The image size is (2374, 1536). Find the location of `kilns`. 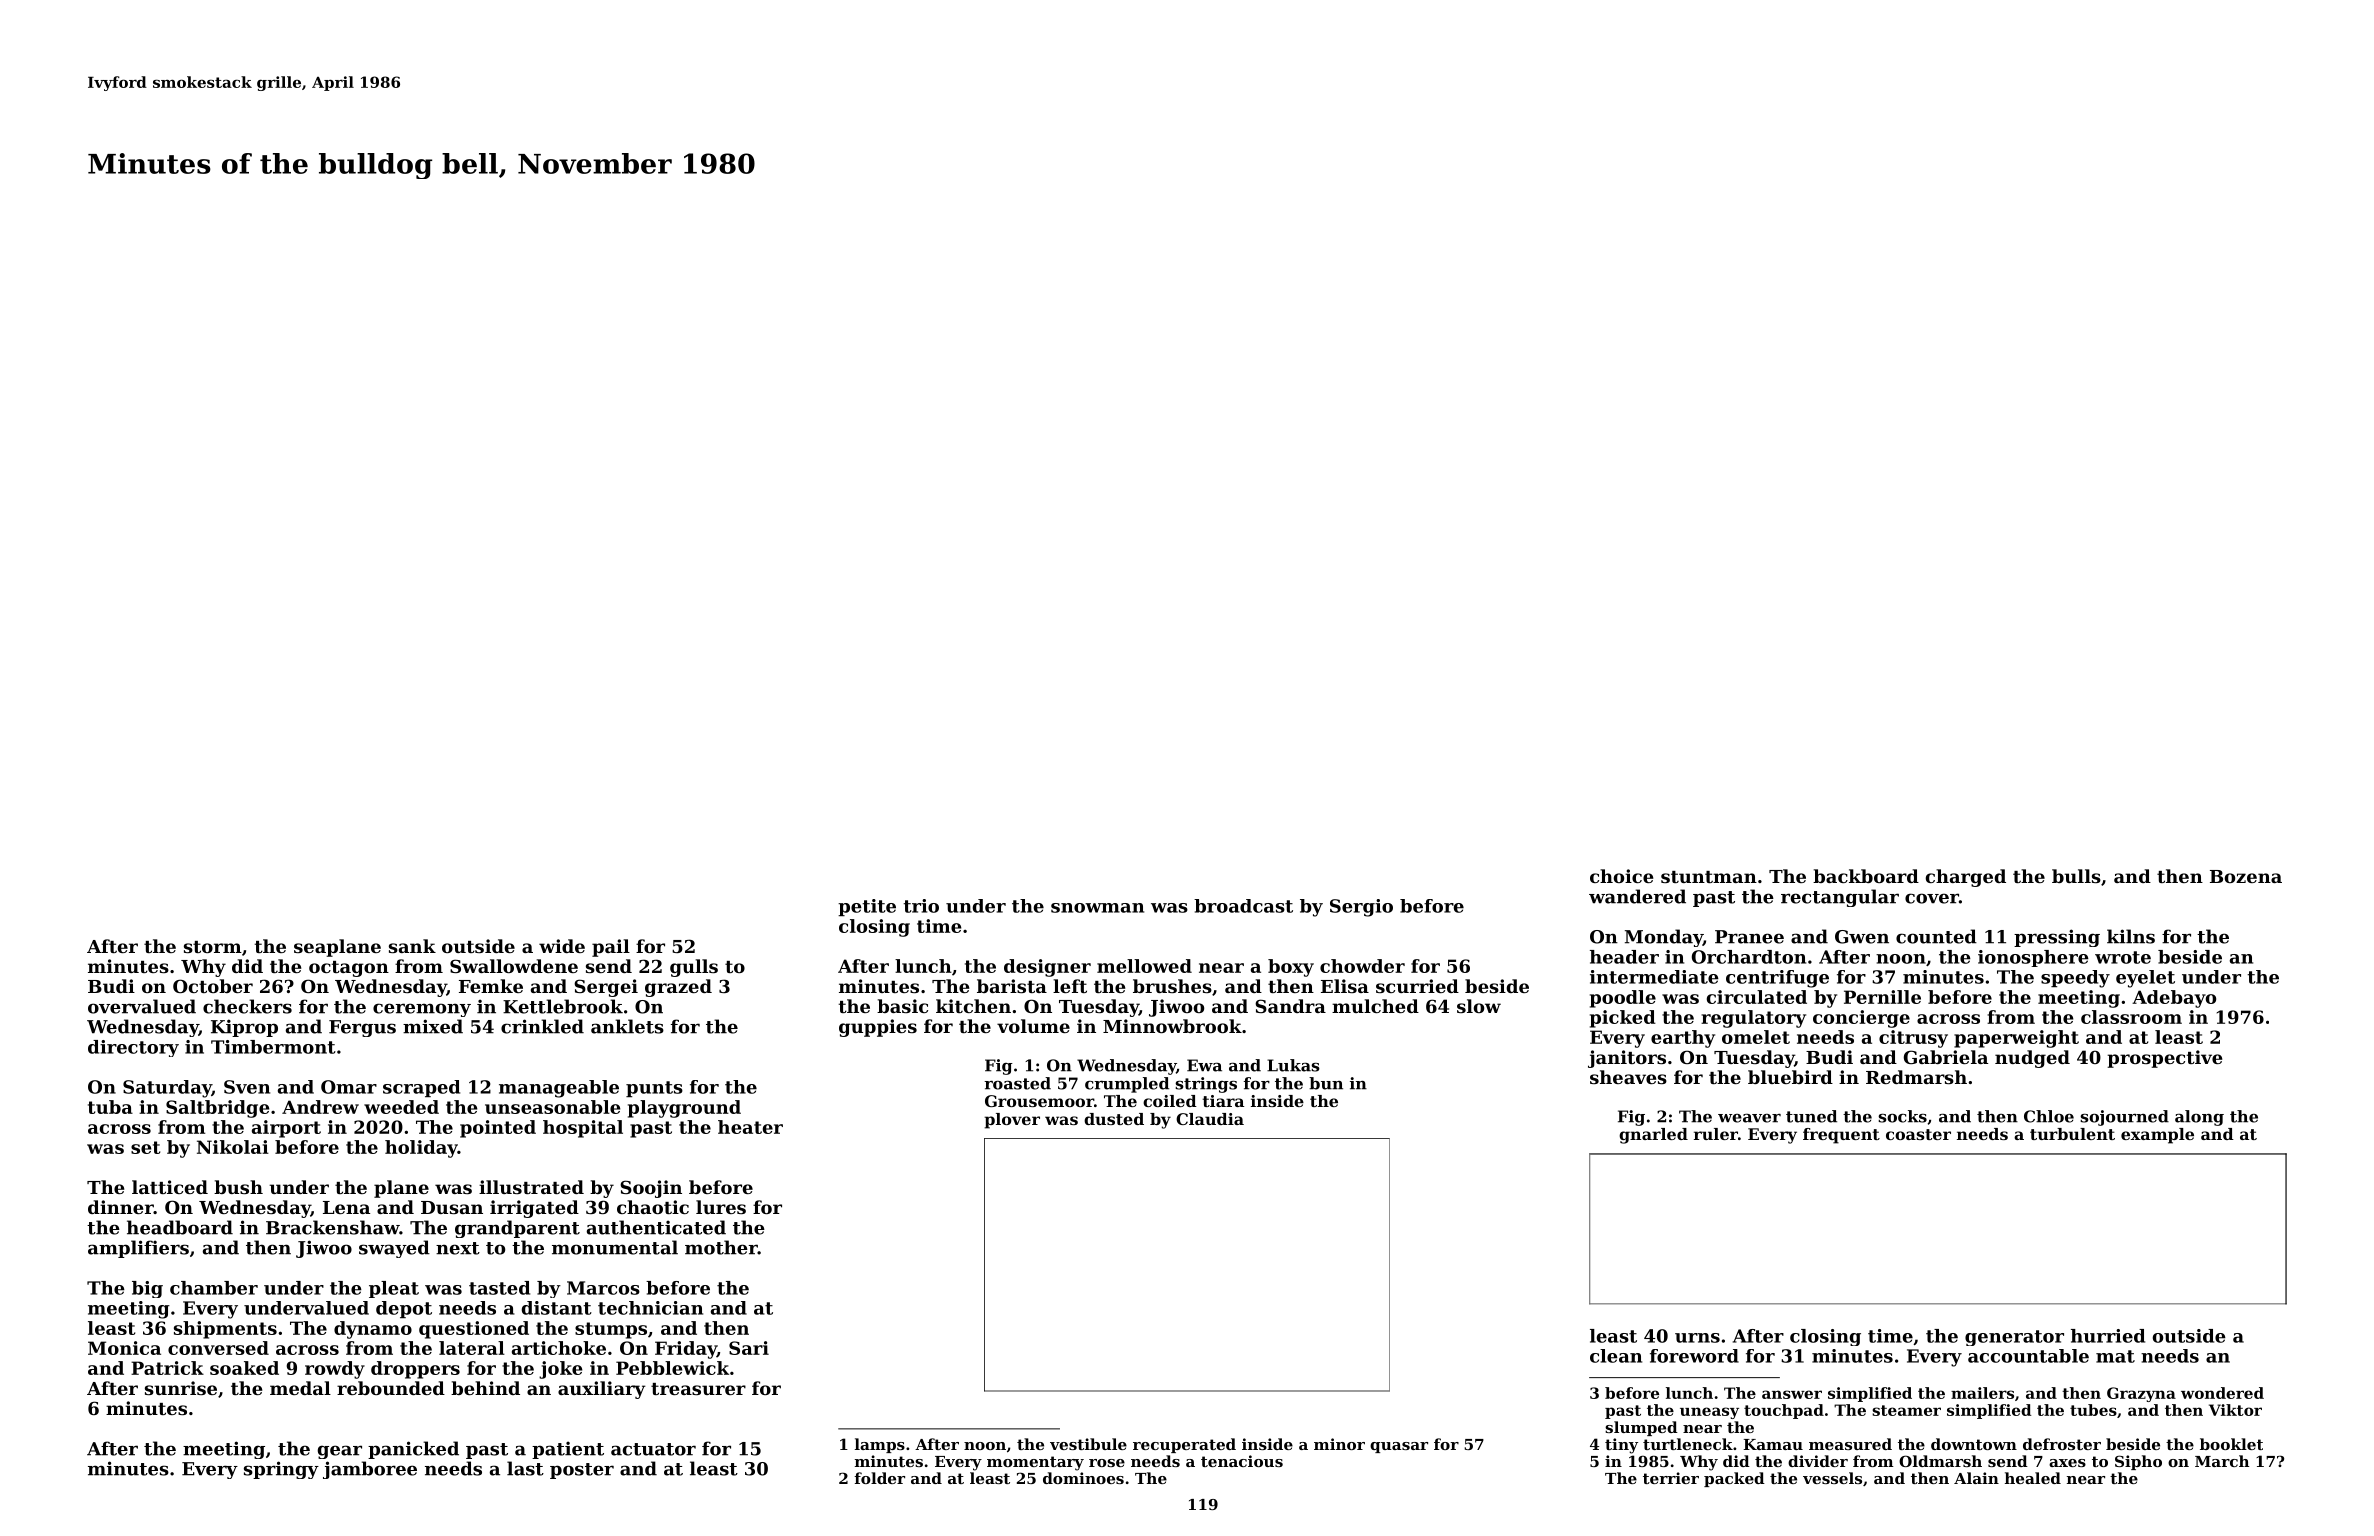

kilns is located at coordinates (2131, 936).
